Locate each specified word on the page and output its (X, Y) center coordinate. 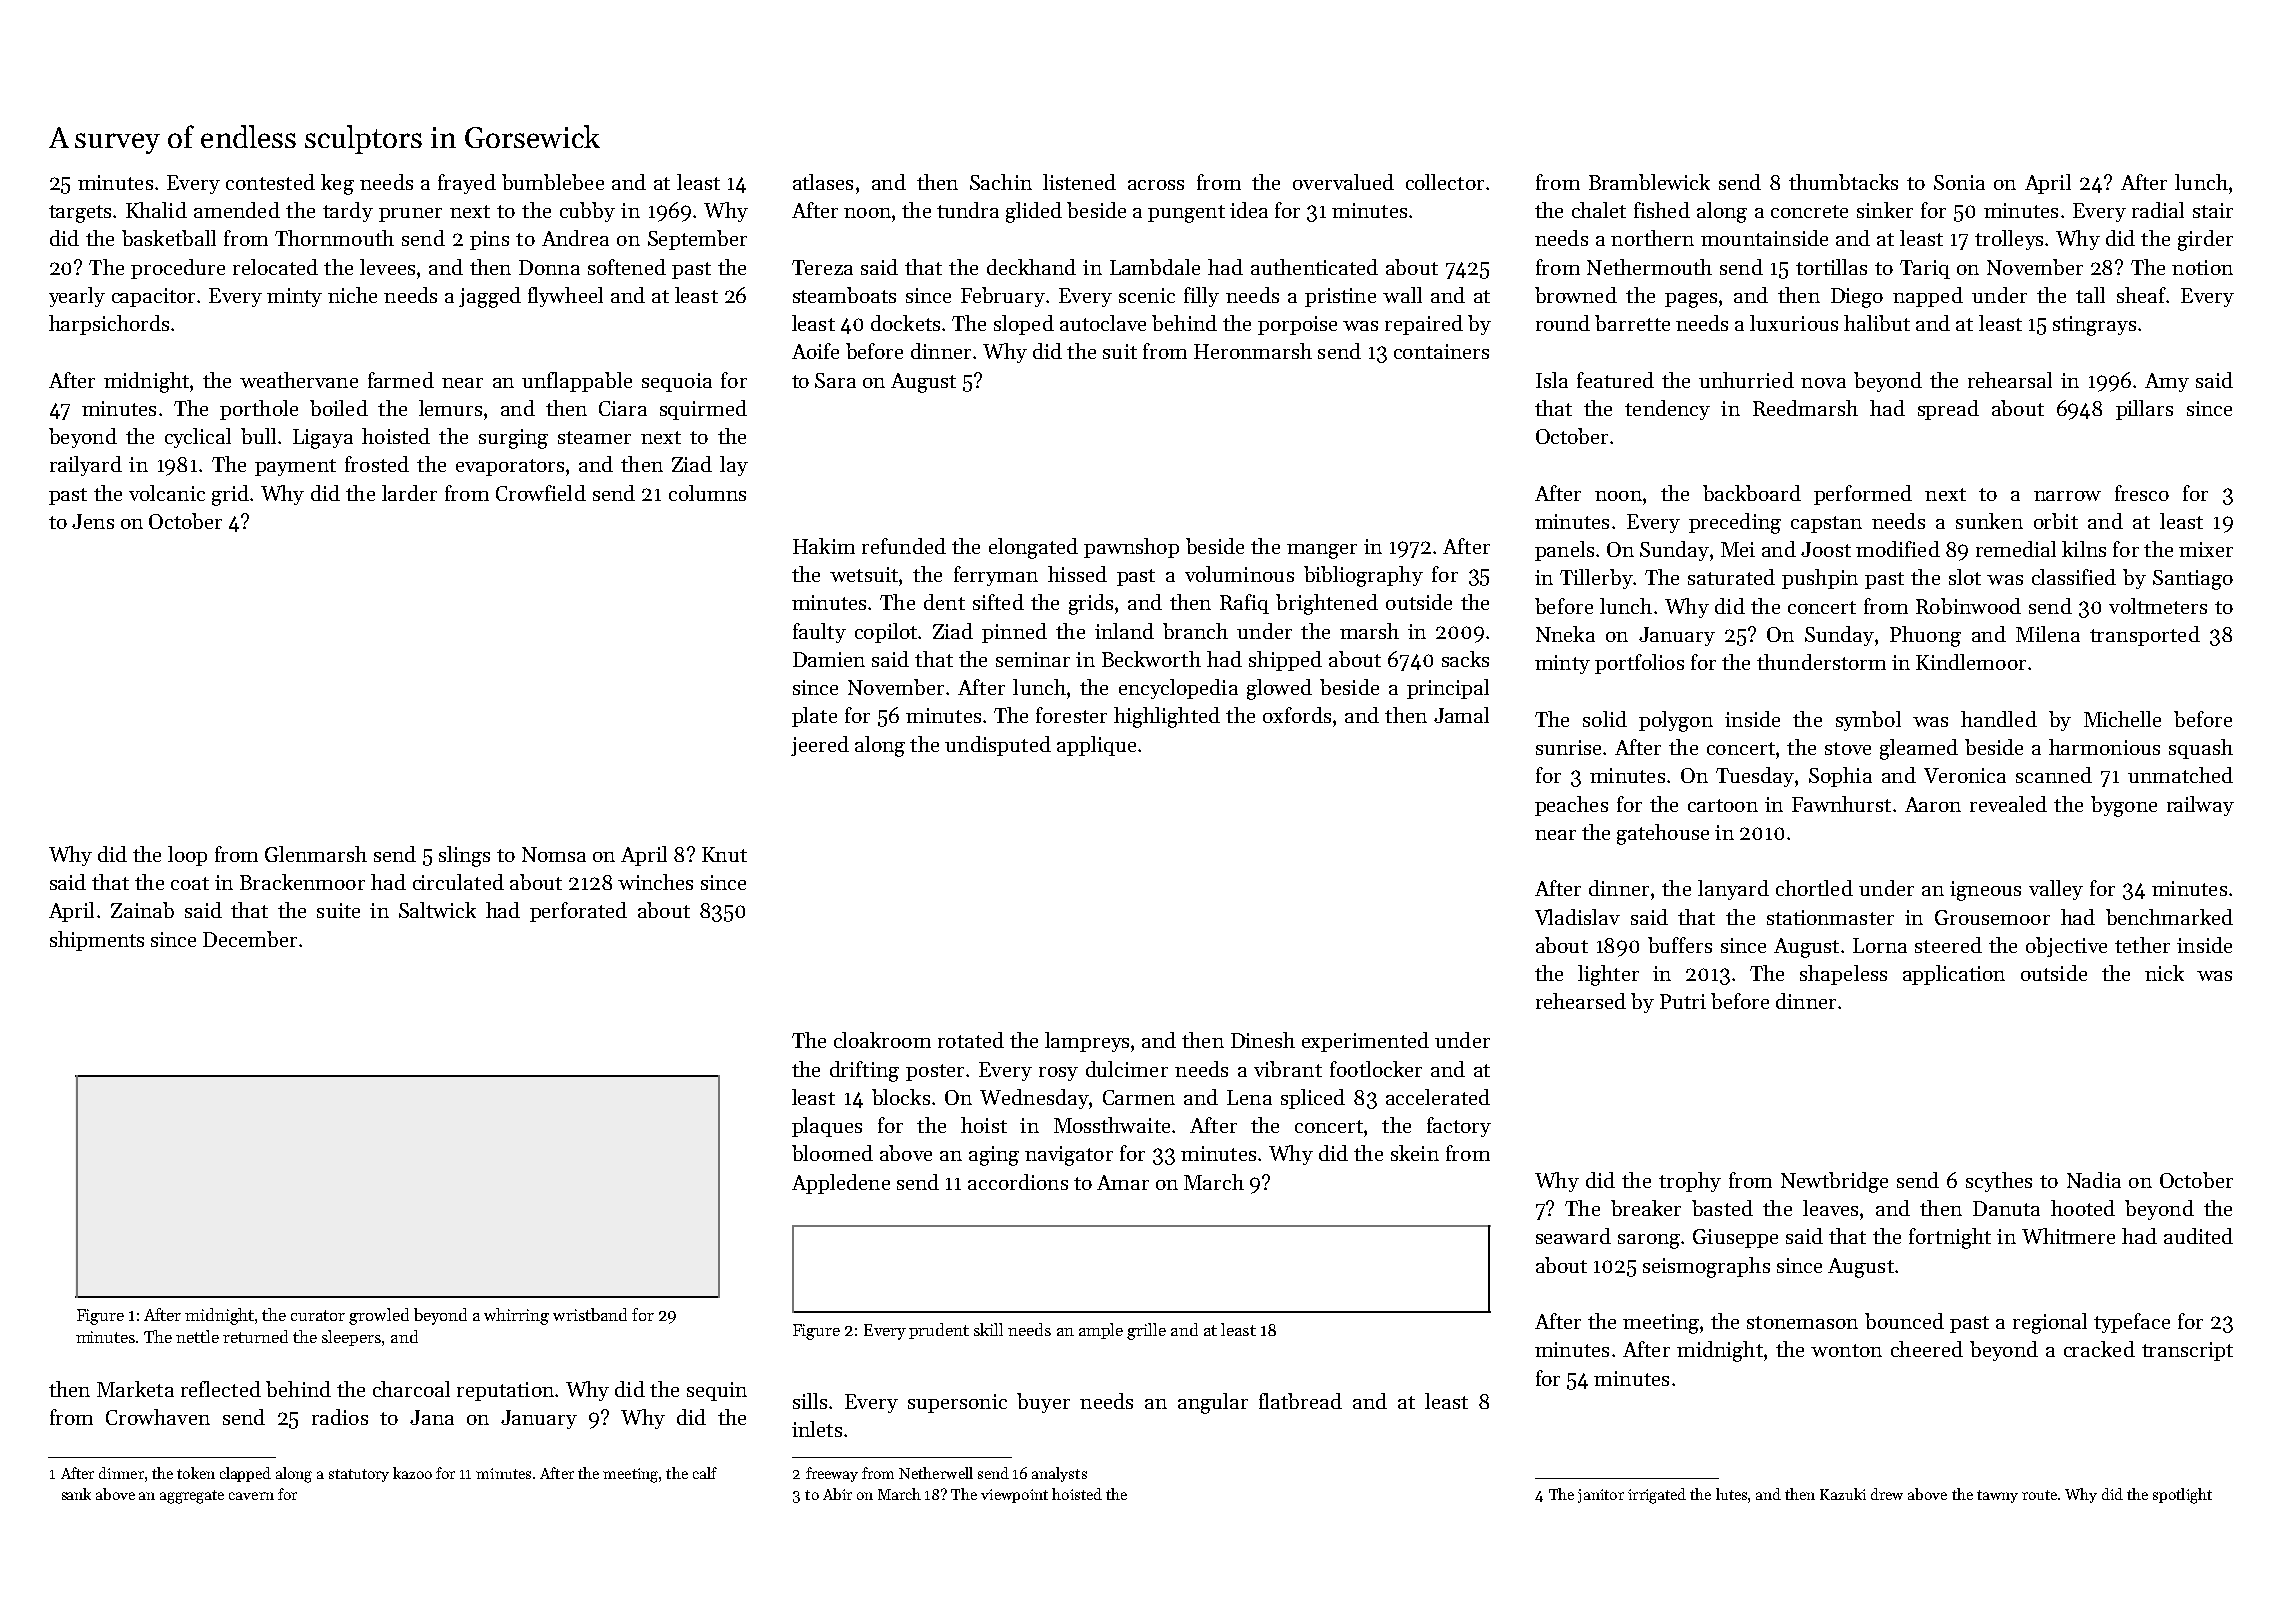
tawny (1997, 1496)
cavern (251, 1496)
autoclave (1103, 323)
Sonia (1959, 182)
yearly (77, 297)
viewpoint (1014, 1496)
